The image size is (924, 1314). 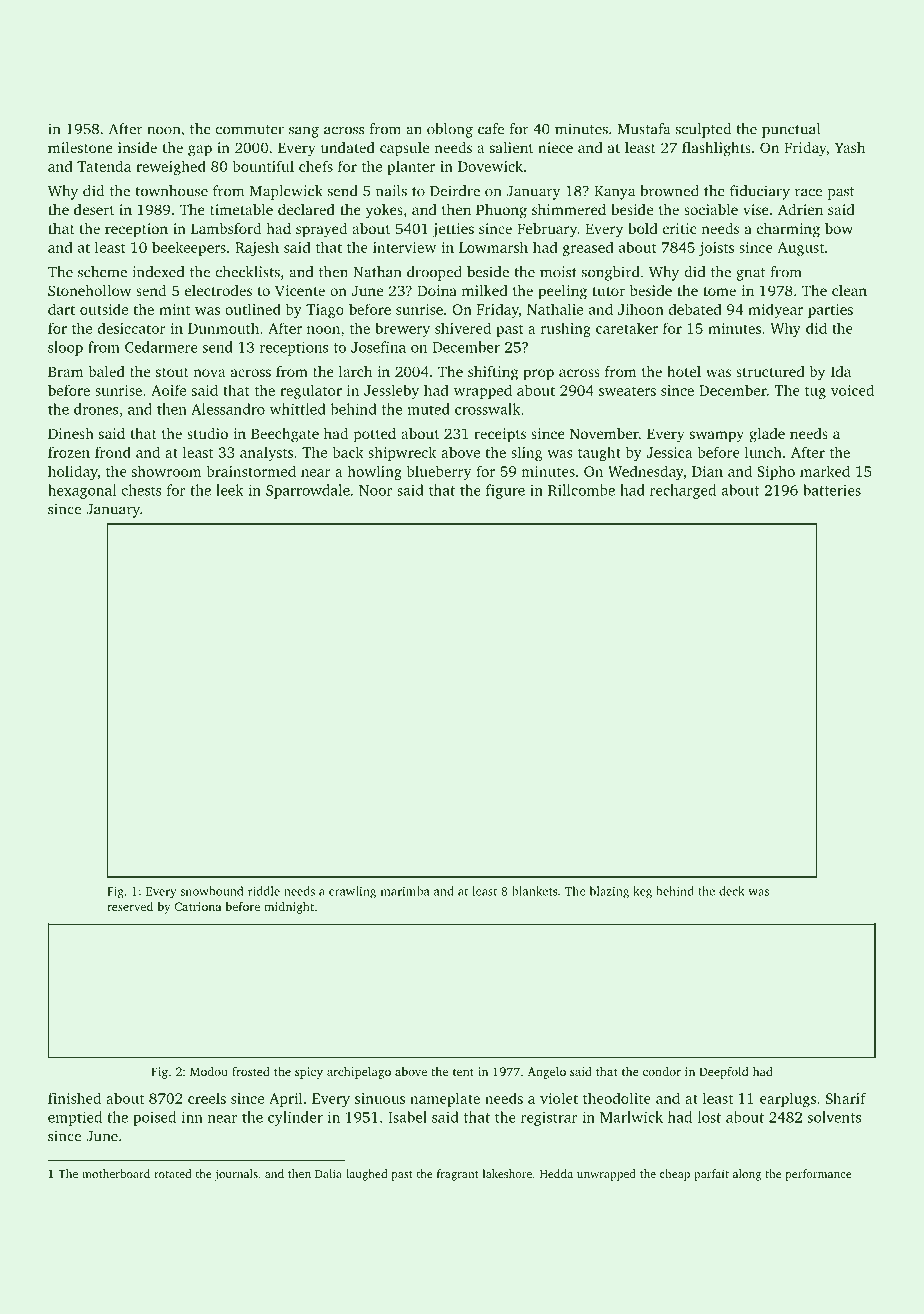 What do you see at coordinates (505, 491) in the screenshot?
I see `figure` at bounding box center [505, 491].
